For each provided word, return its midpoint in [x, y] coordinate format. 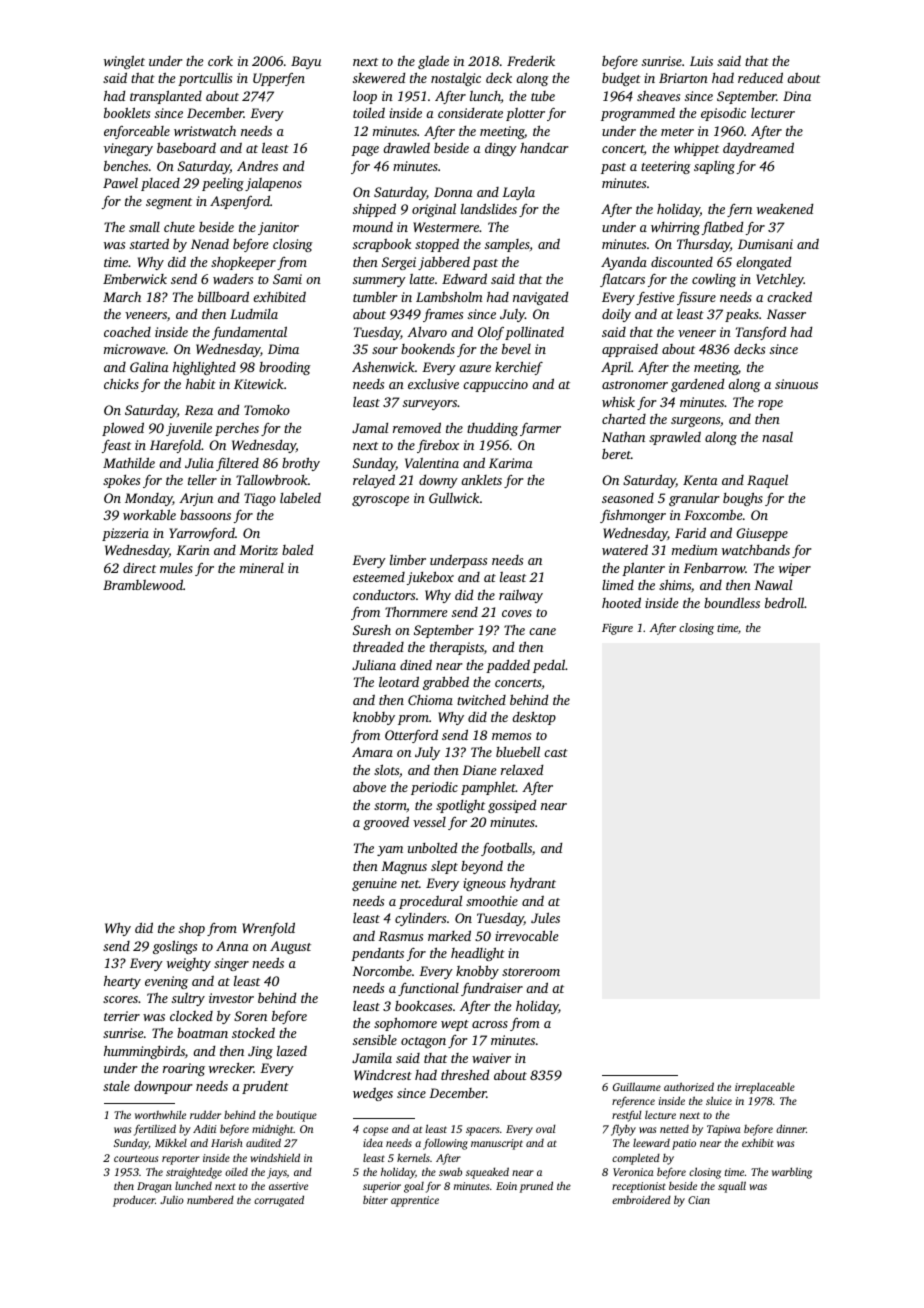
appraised [630, 350]
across [490, 1024]
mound [373, 227]
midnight [273, 1130]
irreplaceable [765, 1088]
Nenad [210, 244]
